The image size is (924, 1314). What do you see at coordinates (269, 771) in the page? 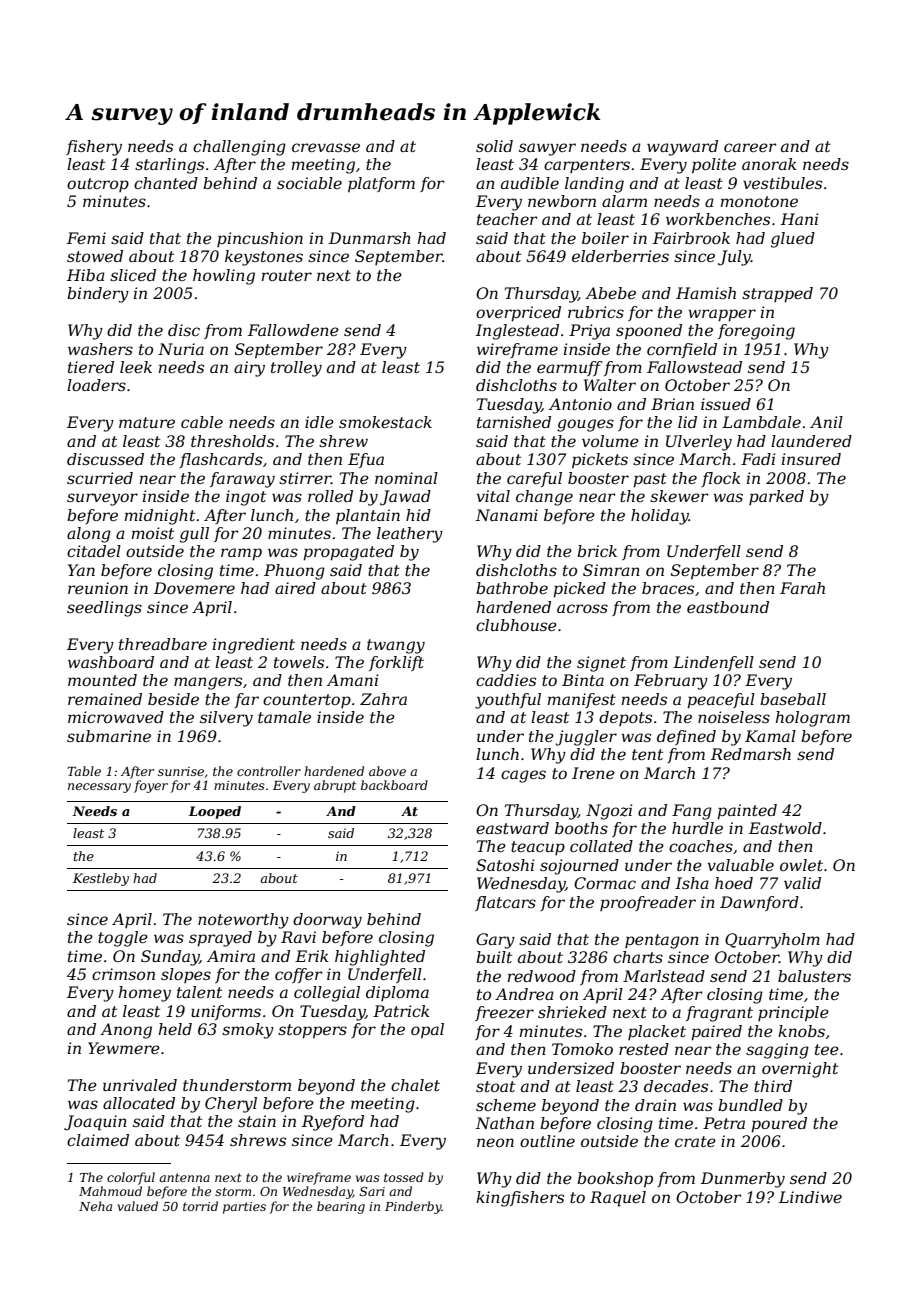
I see `controller` at bounding box center [269, 771].
